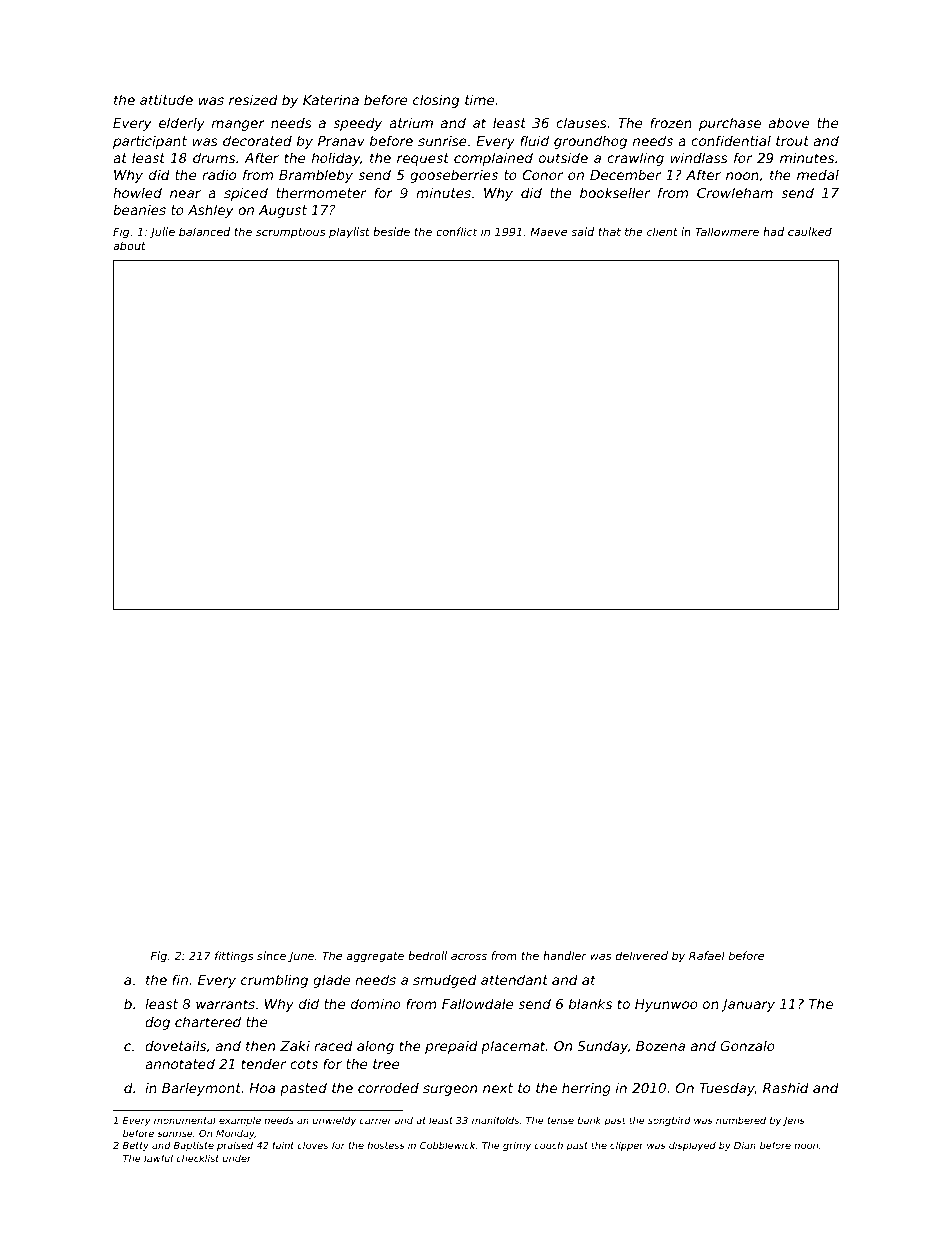  Describe the element at coordinates (590, 1003) in the image. I see `blanks` at that location.
